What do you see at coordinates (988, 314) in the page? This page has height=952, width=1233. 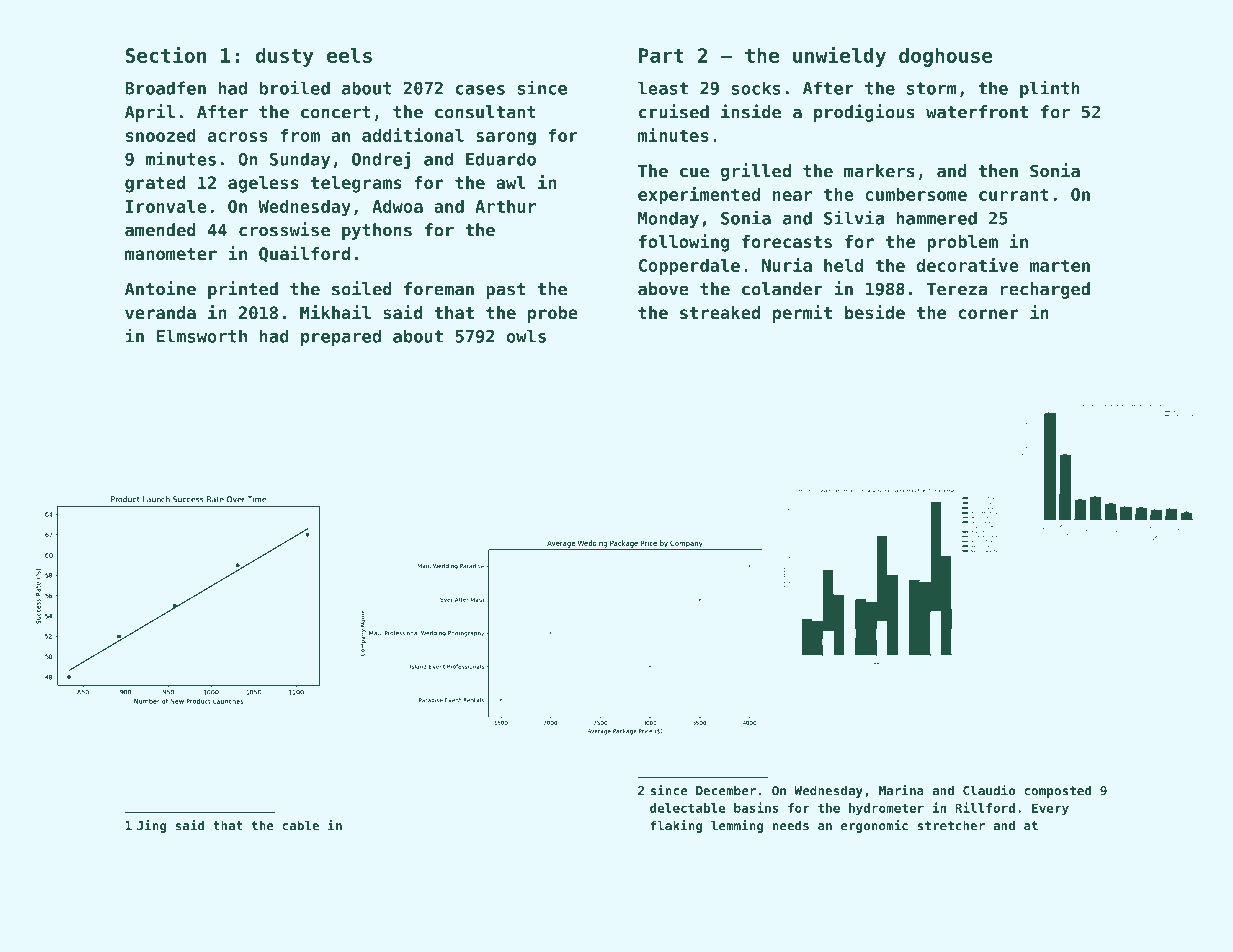 I see `corner` at bounding box center [988, 314].
